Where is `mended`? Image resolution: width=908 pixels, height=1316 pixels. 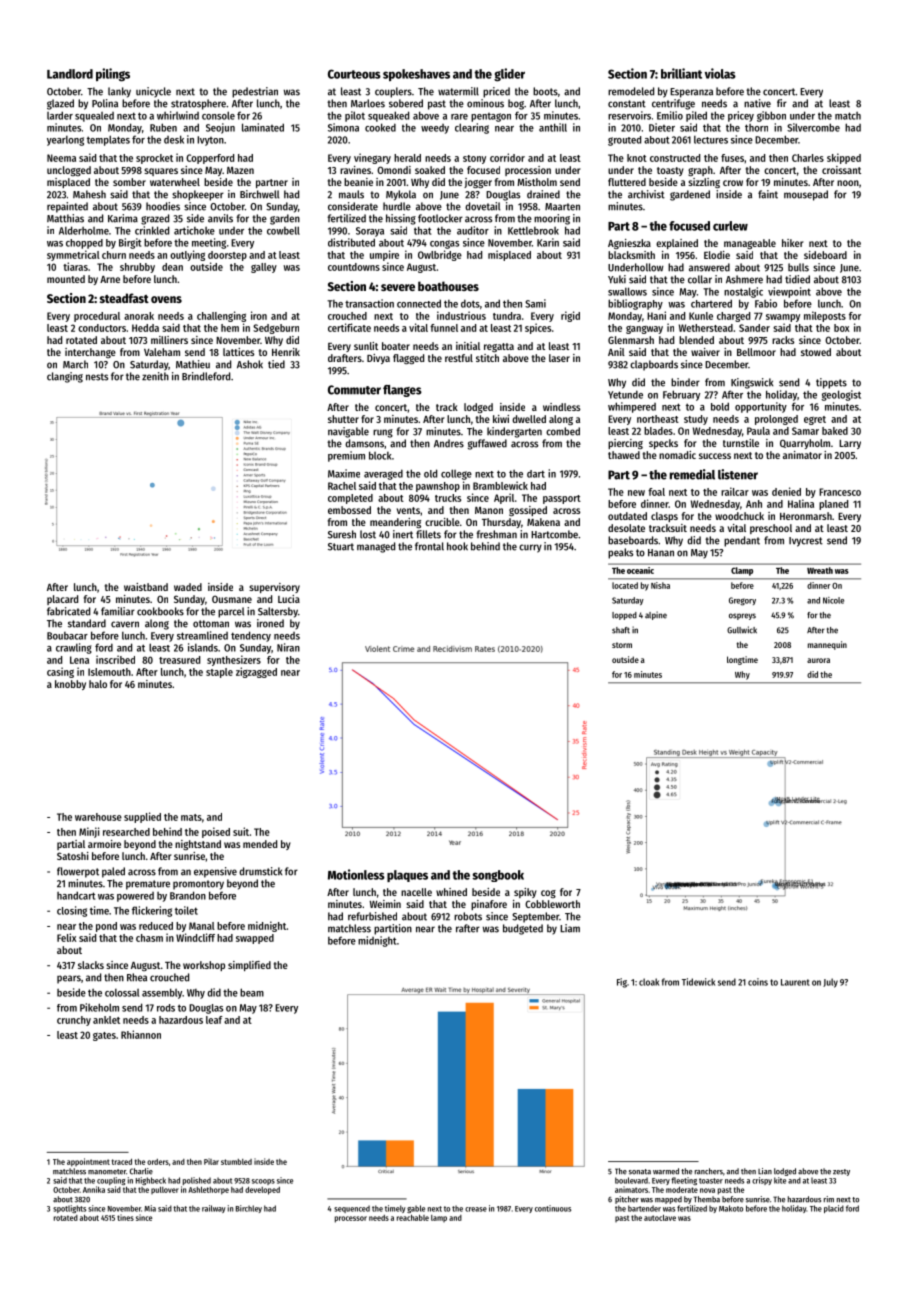 mended is located at coordinates (260, 844).
